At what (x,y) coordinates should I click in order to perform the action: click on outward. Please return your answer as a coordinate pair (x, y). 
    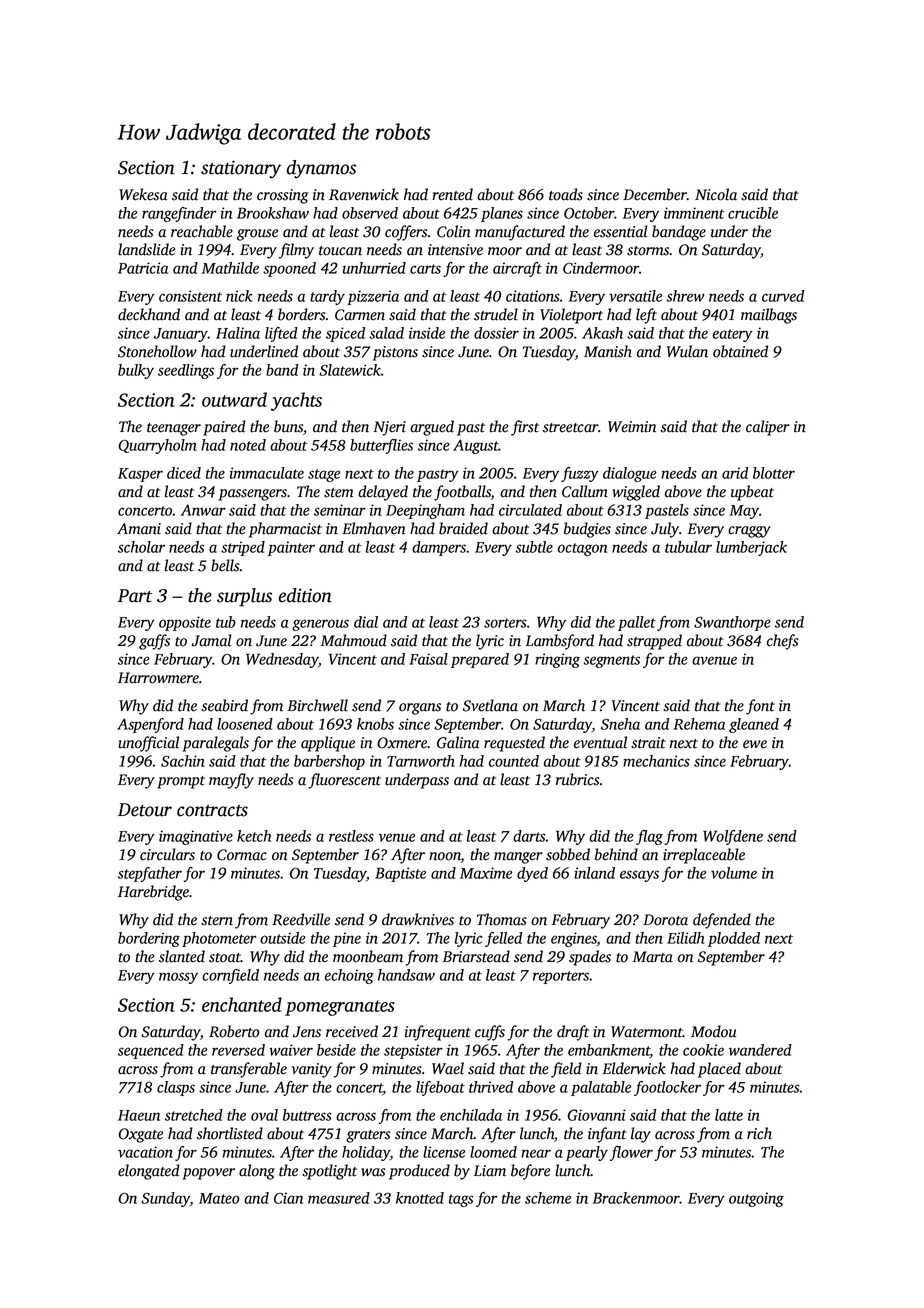
    Looking at the image, I should click on (234, 399).
